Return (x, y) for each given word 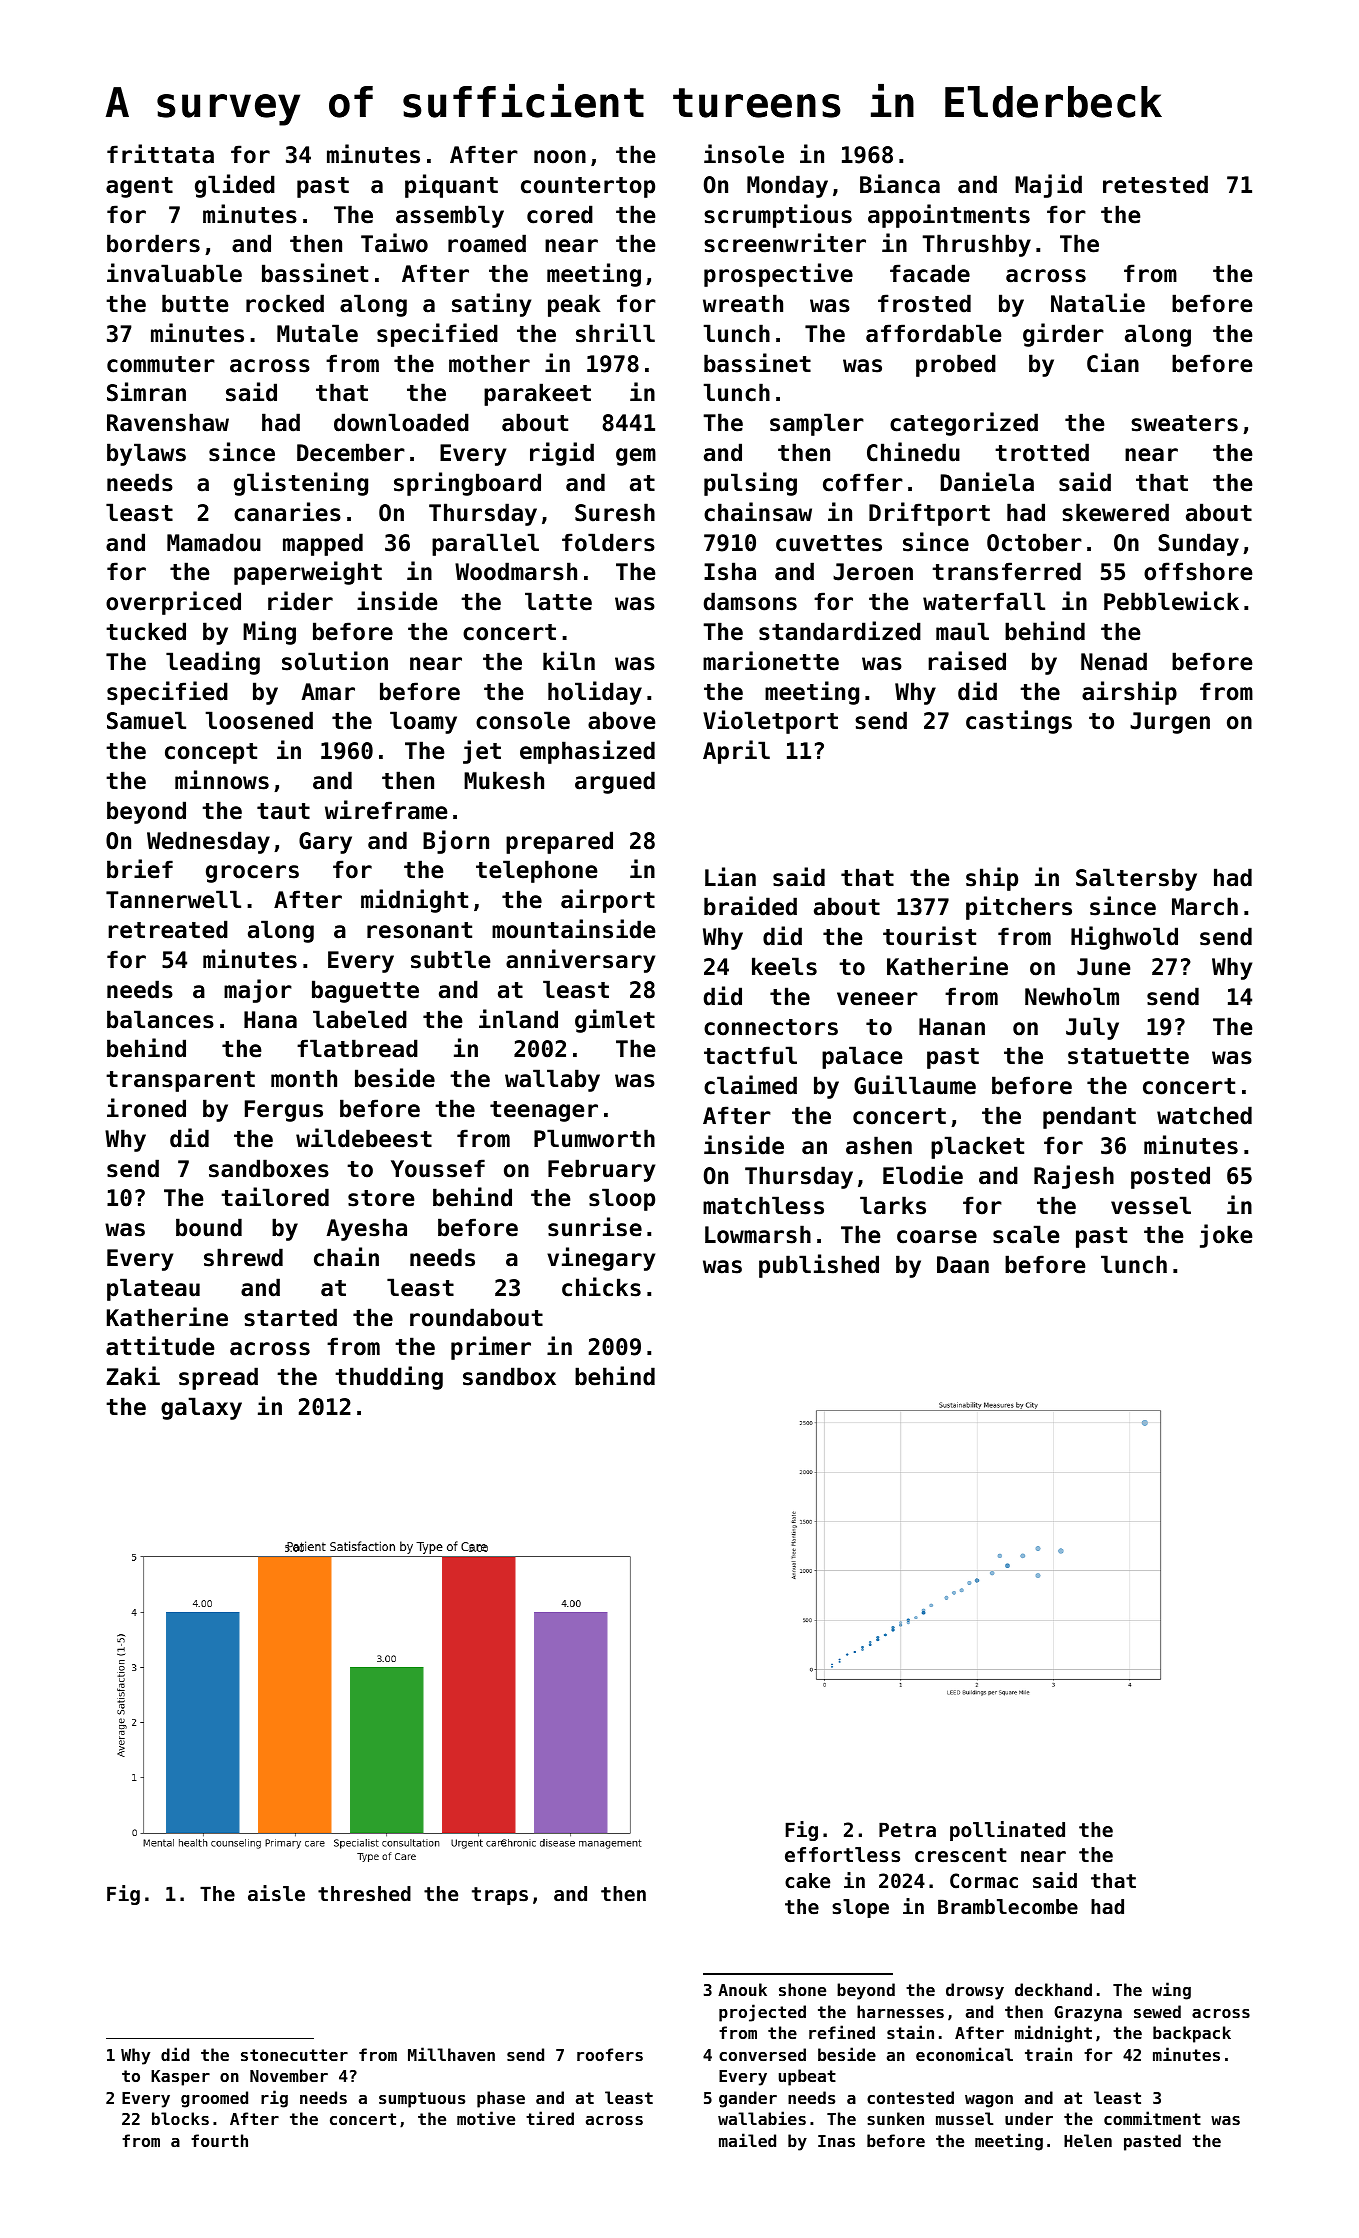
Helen (1088, 2140)
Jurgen (1170, 723)
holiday (595, 693)
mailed (747, 2140)
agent (139, 187)
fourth (219, 2140)
